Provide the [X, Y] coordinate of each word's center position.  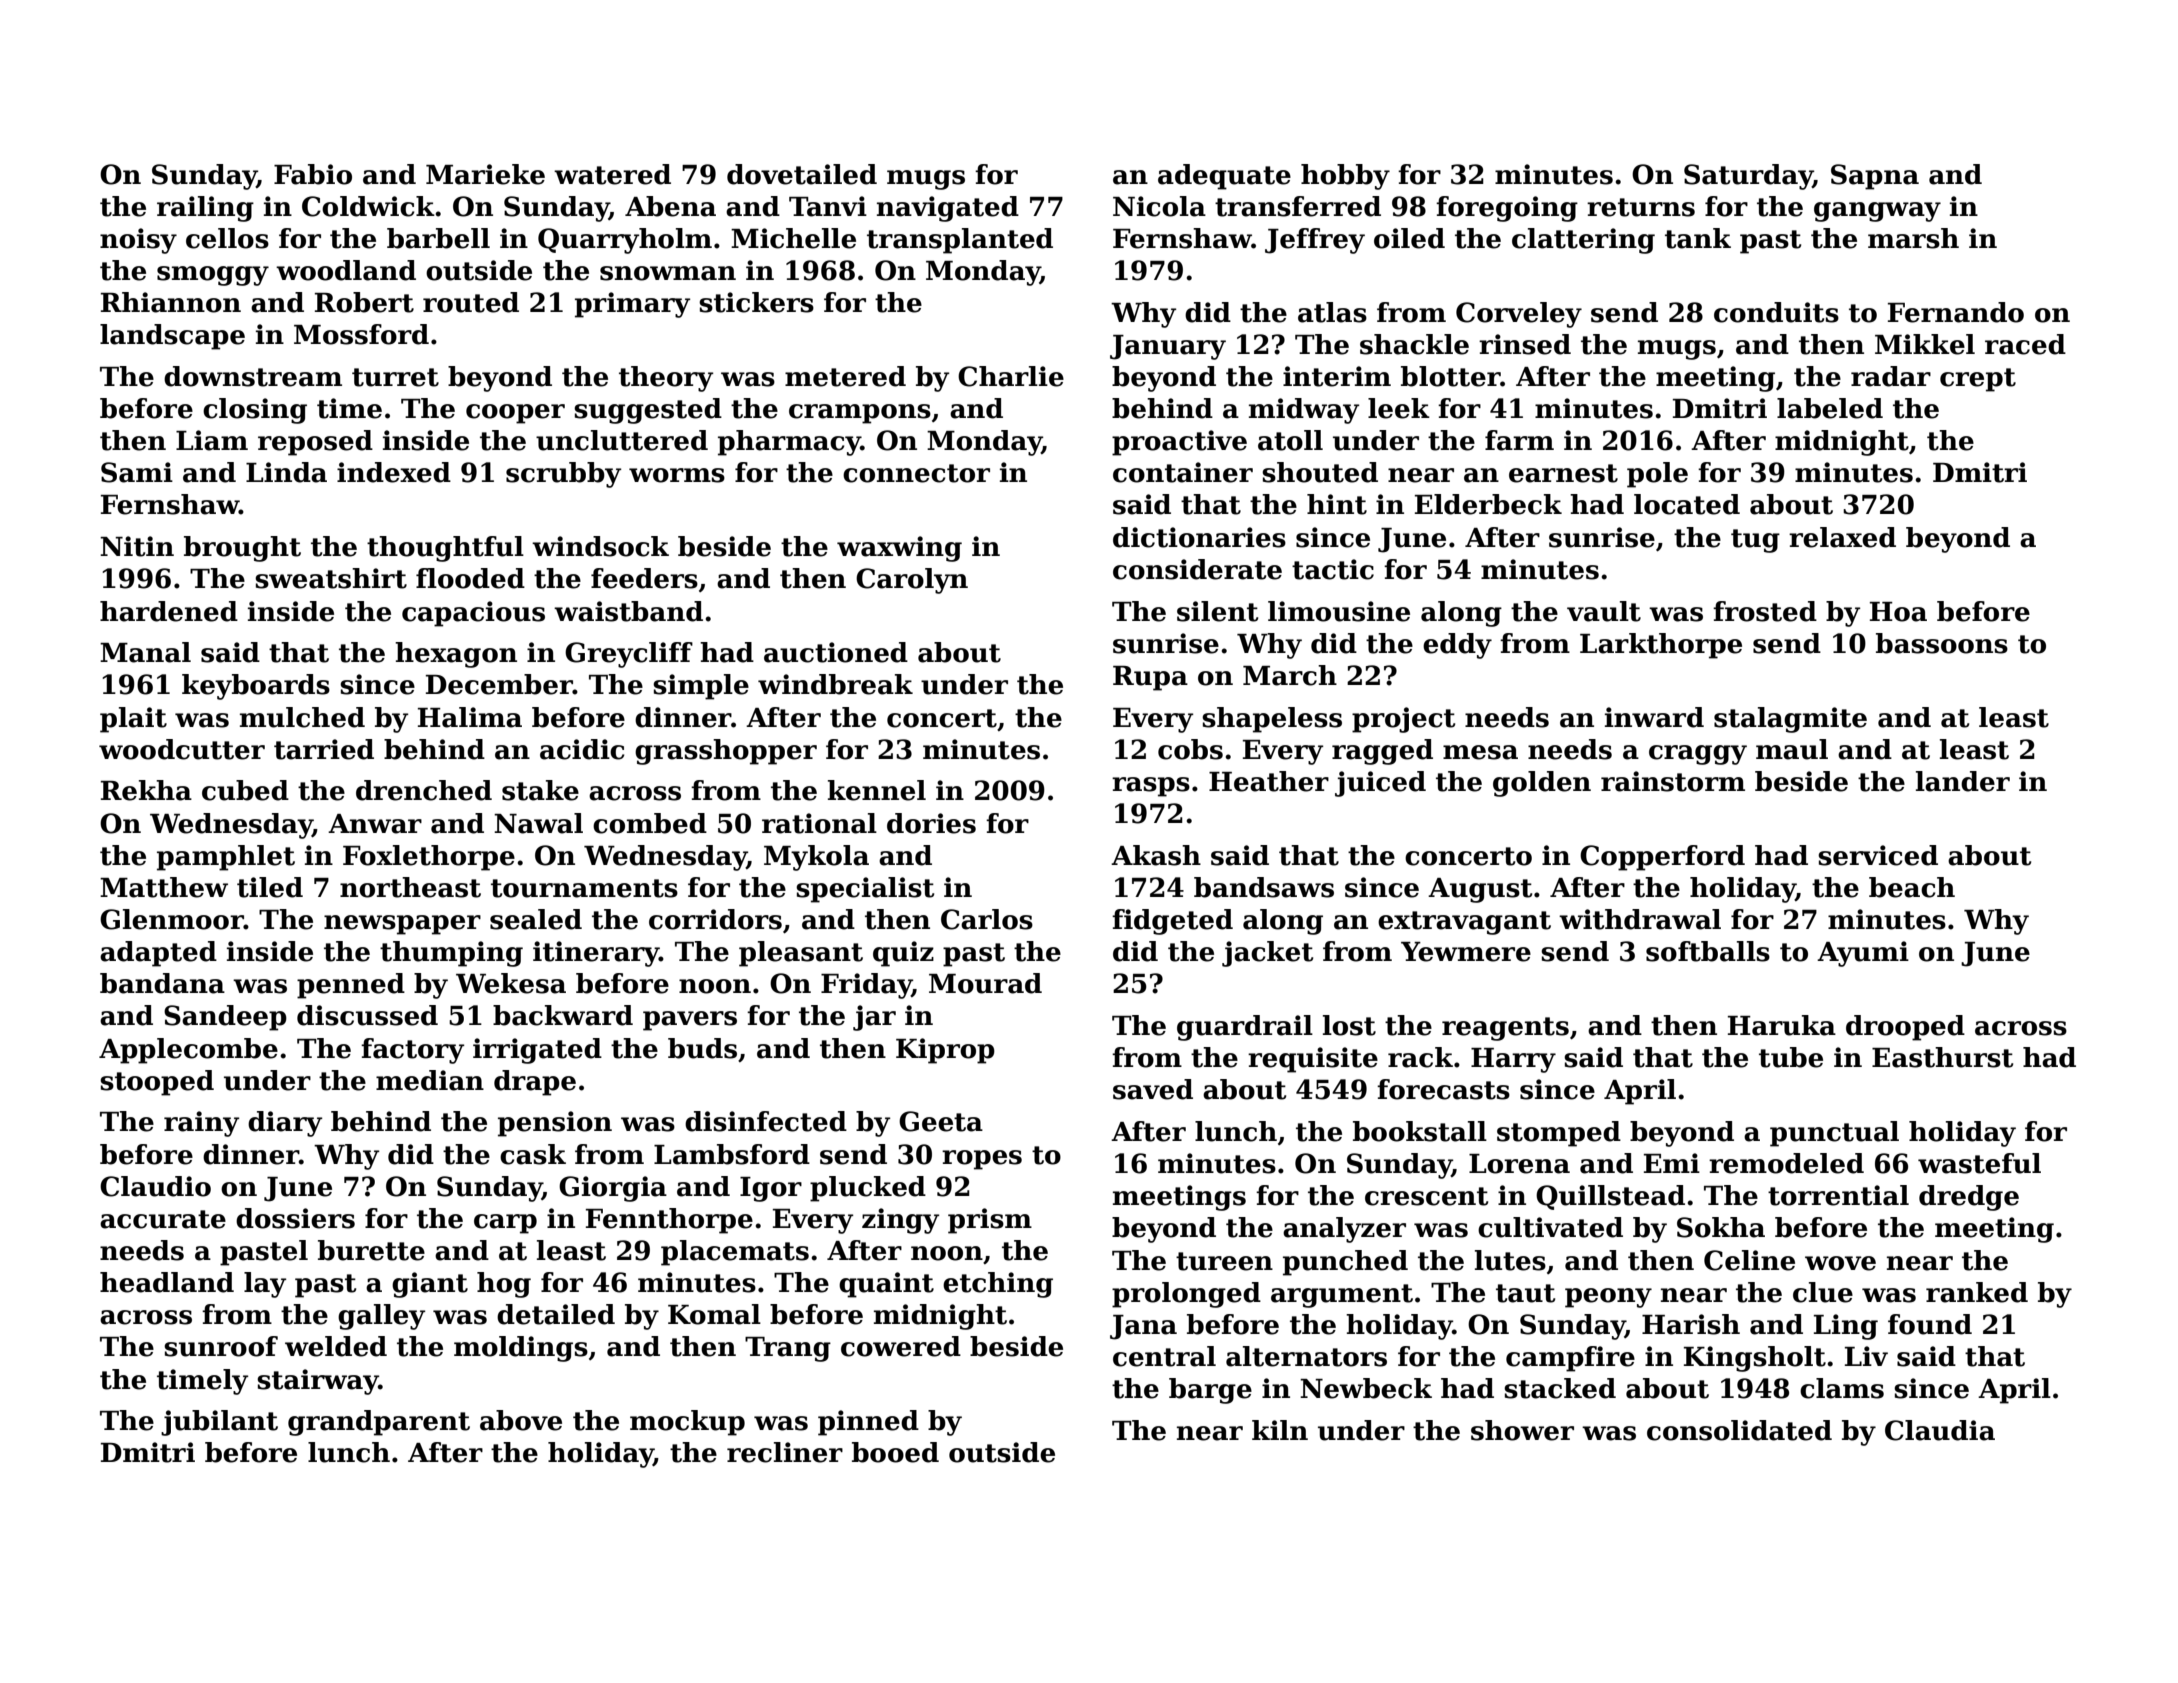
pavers [690, 1021]
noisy [138, 241]
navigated [948, 209]
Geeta [941, 1121]
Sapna [1875, 177]
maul [1792, 749]
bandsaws [1264, 887]
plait [133, 720]
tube [1791, 1057]
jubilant [219, 1423]
